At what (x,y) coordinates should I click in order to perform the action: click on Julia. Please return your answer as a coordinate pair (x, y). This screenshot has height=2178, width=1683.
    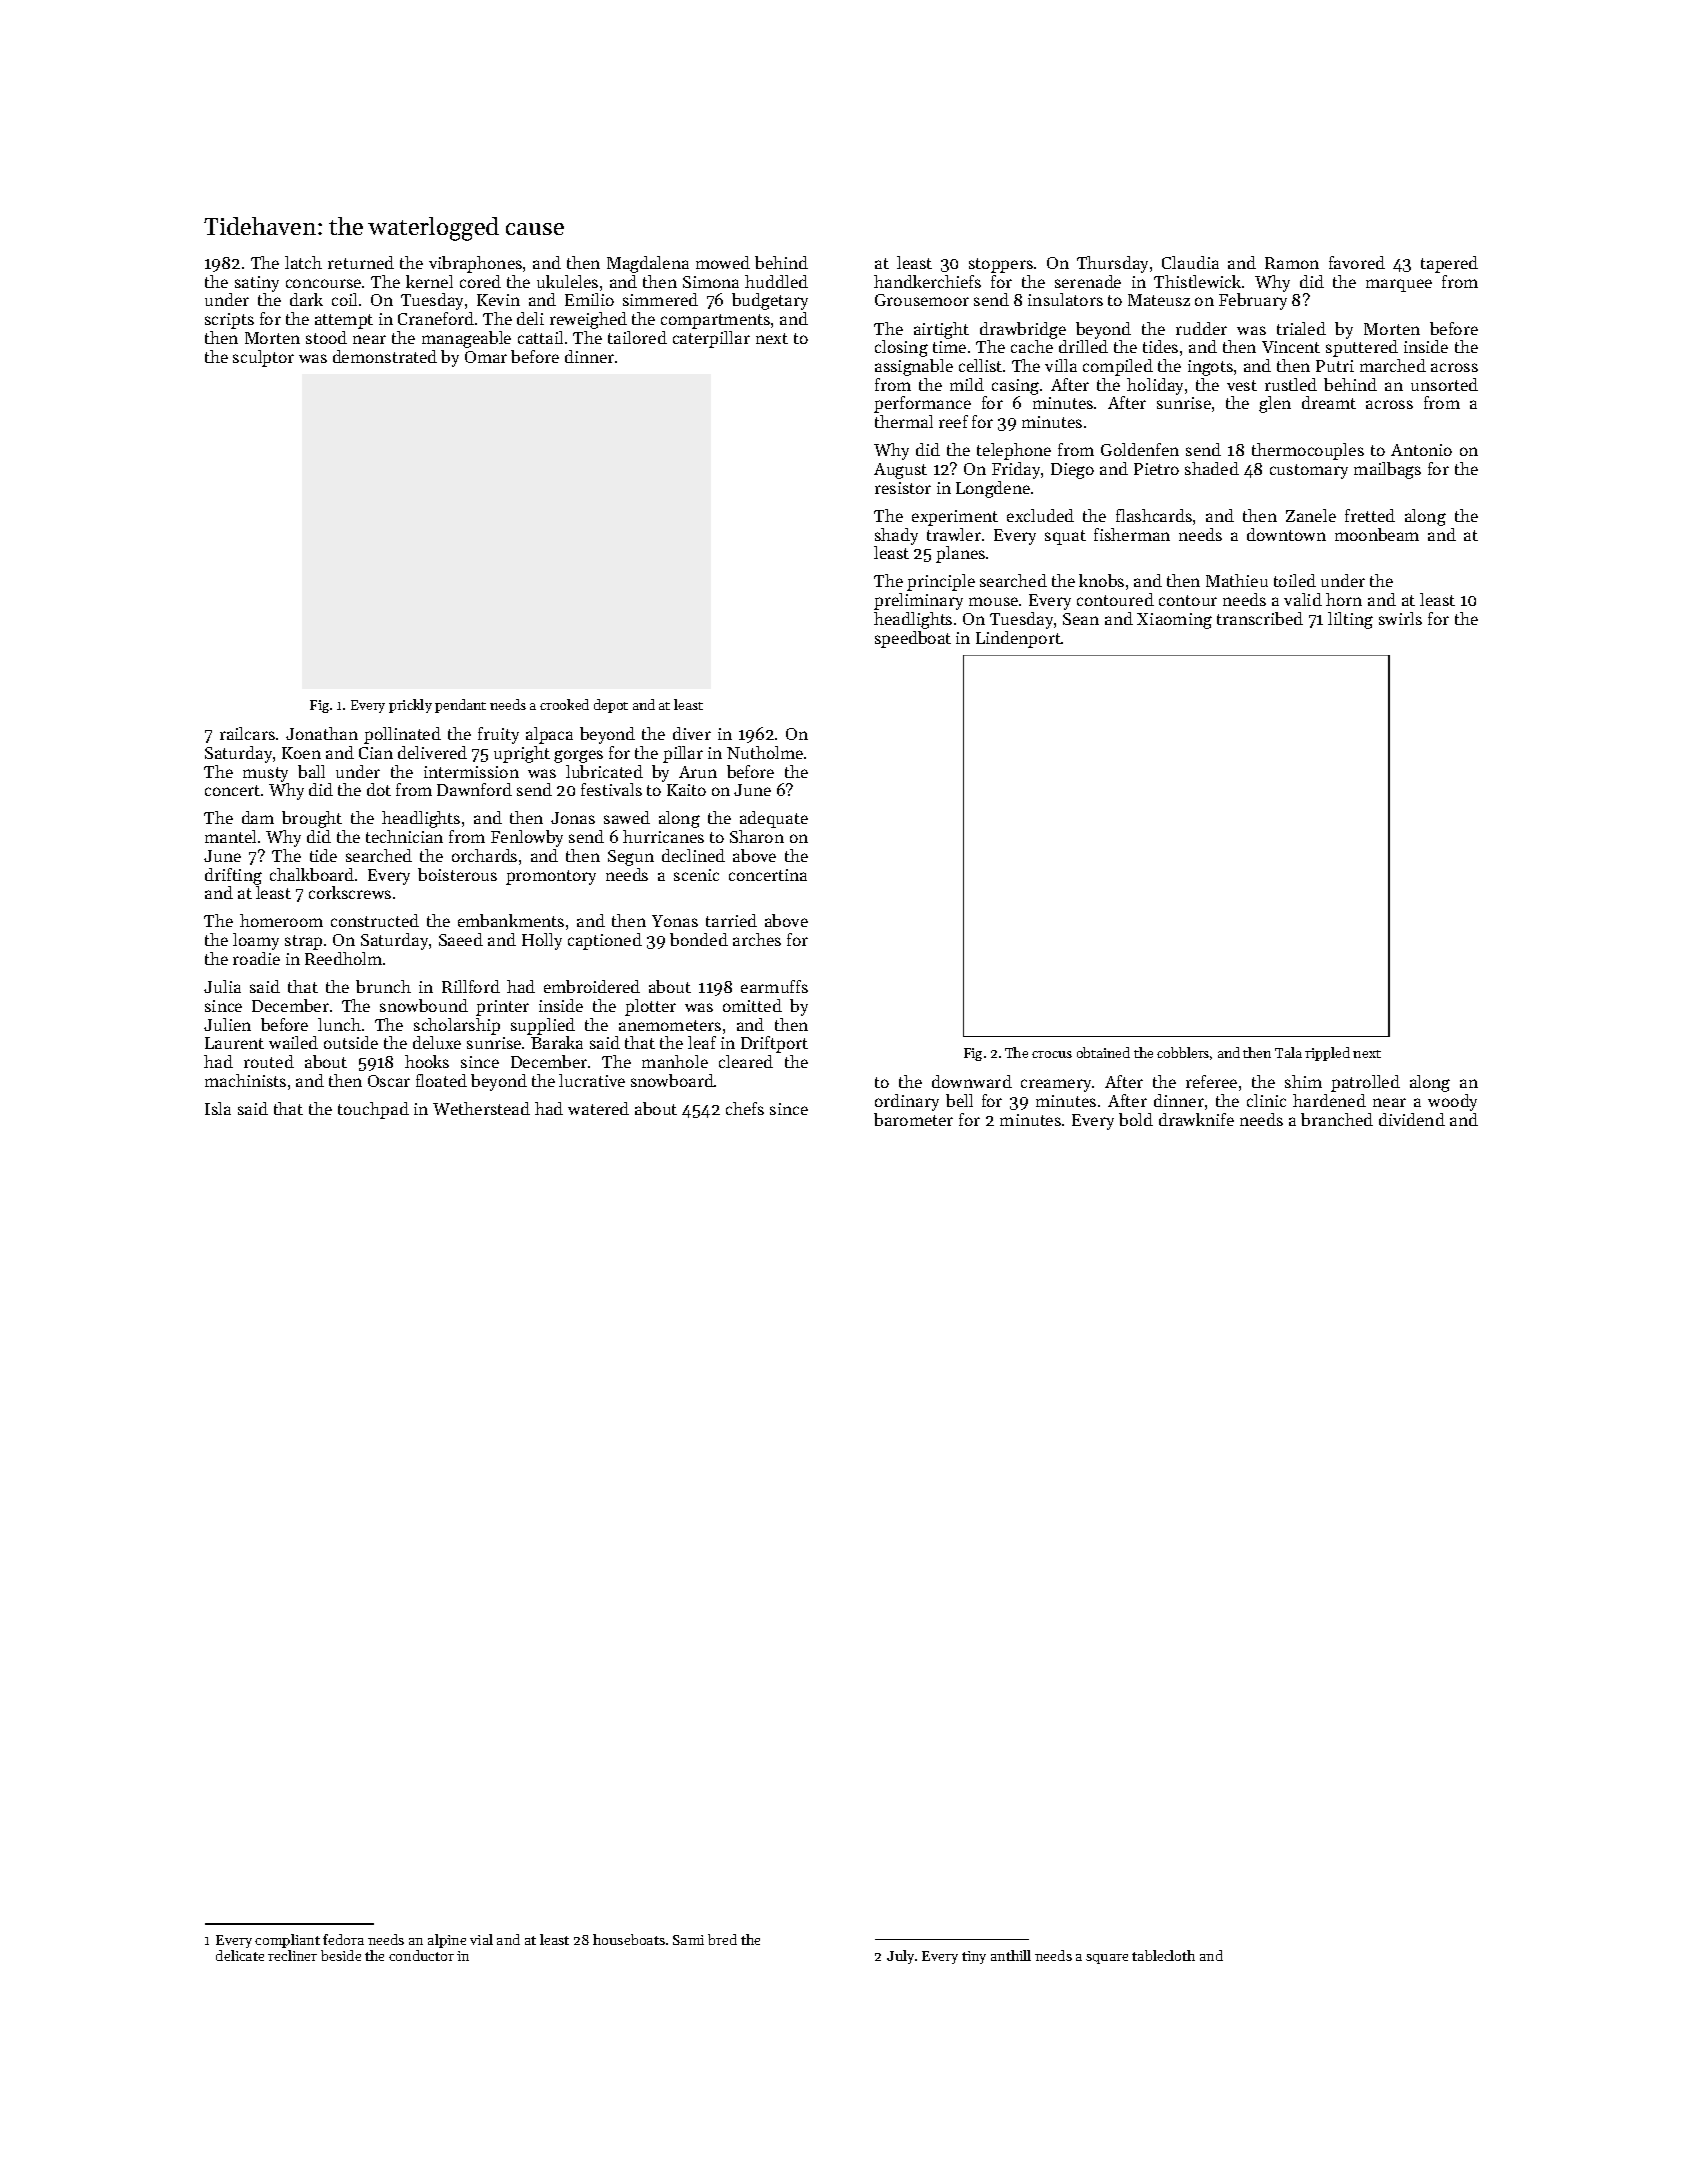
    Looking at the image, I should click on (222, 986).
